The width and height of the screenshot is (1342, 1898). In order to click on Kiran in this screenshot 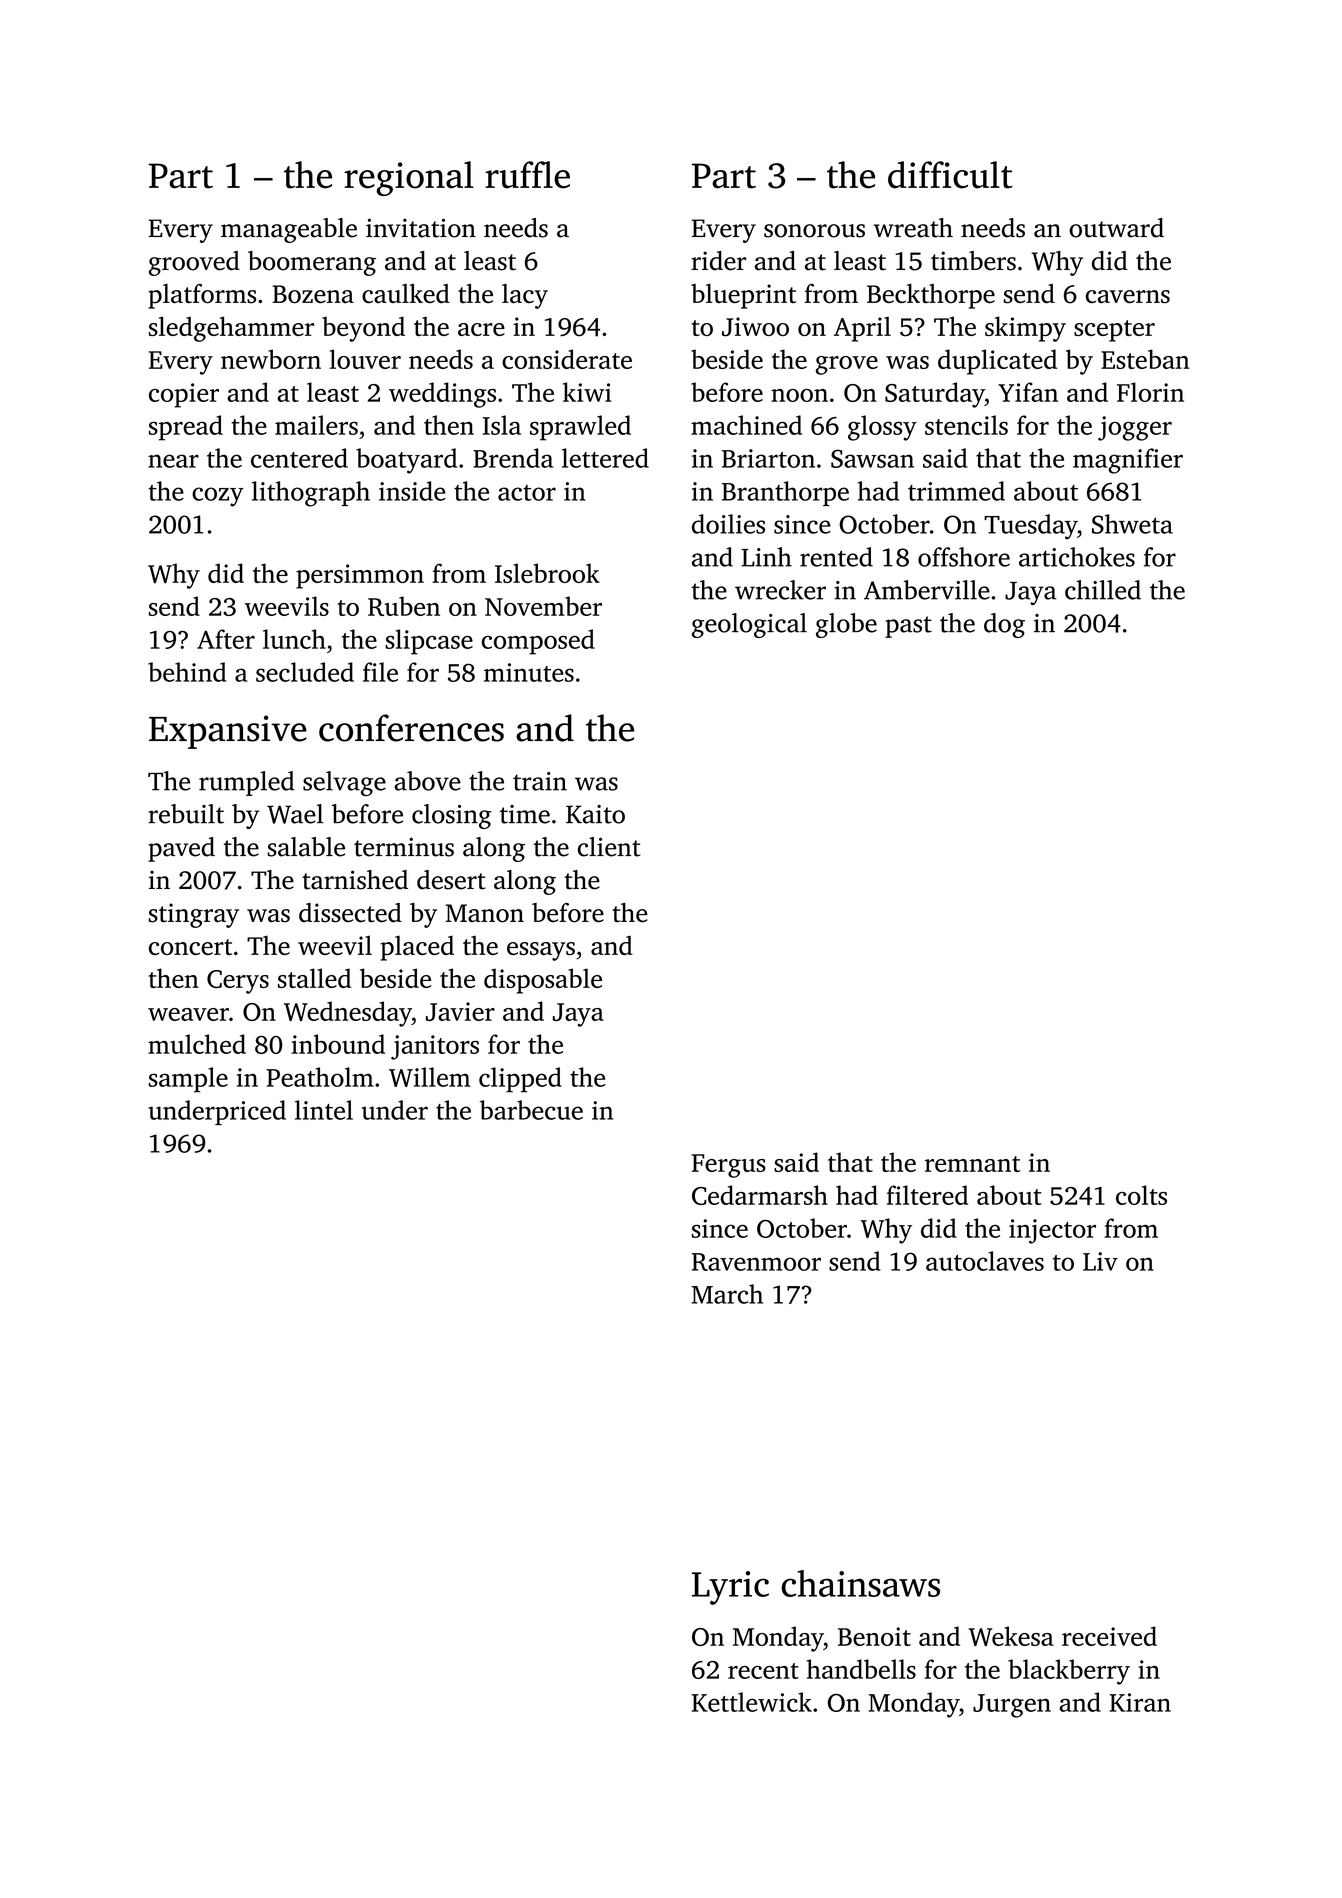, I will do `click(1140, 1702)`.
